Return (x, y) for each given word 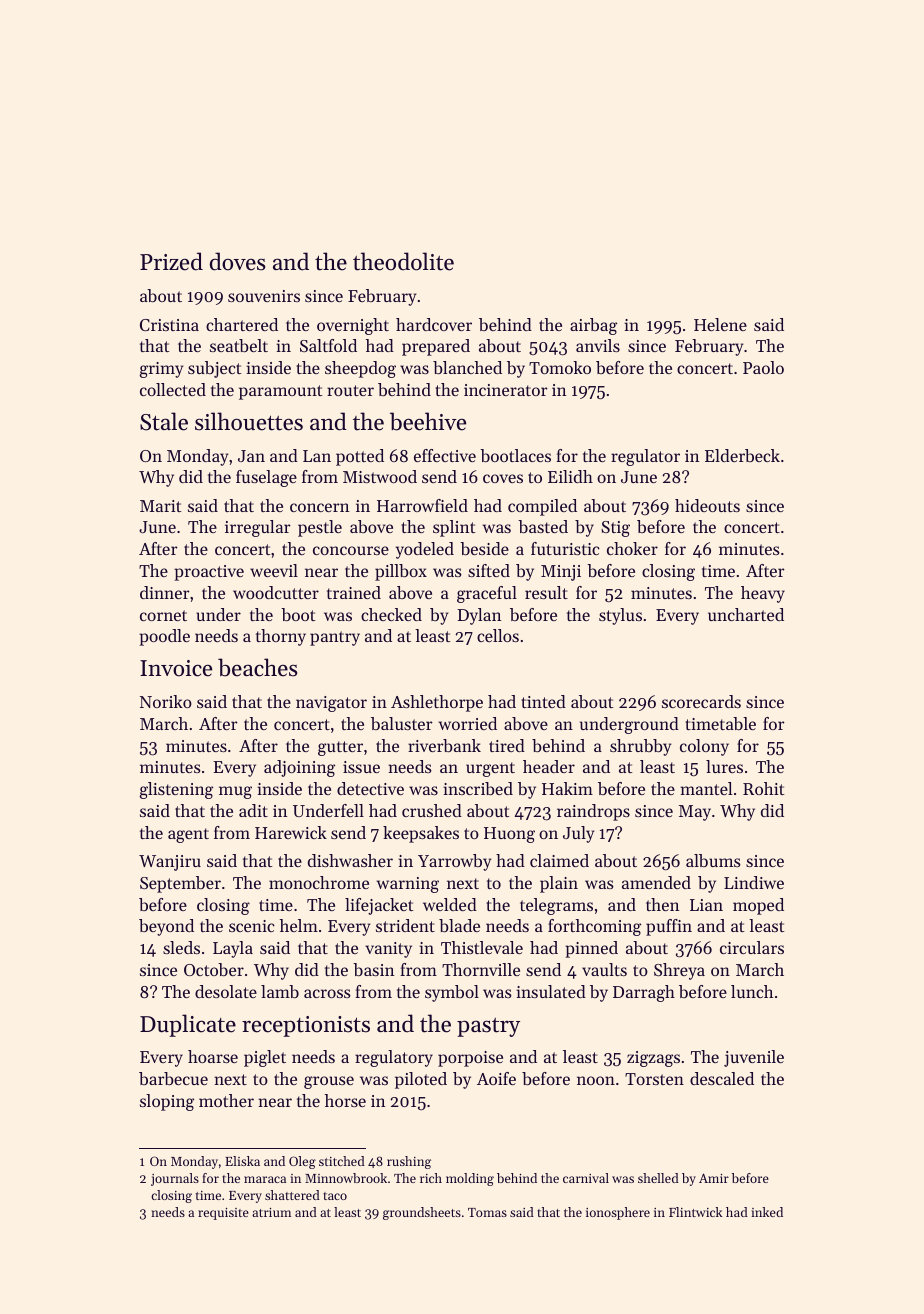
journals (175, 1179)
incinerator (506, 390)
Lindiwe (754, 882)
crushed (432, 810)
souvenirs (264, 296)
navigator (331, 704)
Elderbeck (742, 455)
